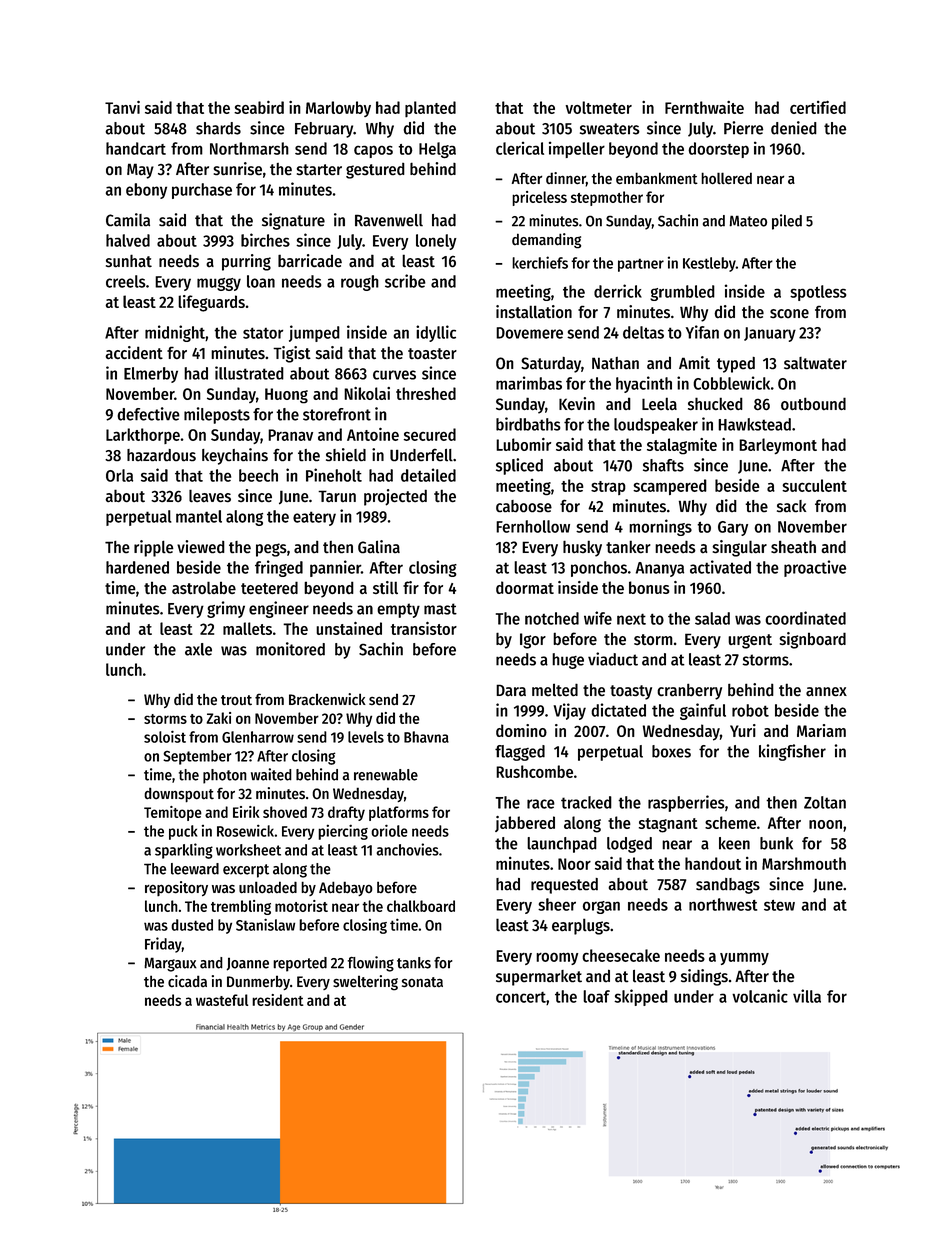 This screenshot has height=1233, width=952. What do you see at coordinates (821, 730) in the screenshot?
I see `Mariam` at bounding box center [821, 730].
